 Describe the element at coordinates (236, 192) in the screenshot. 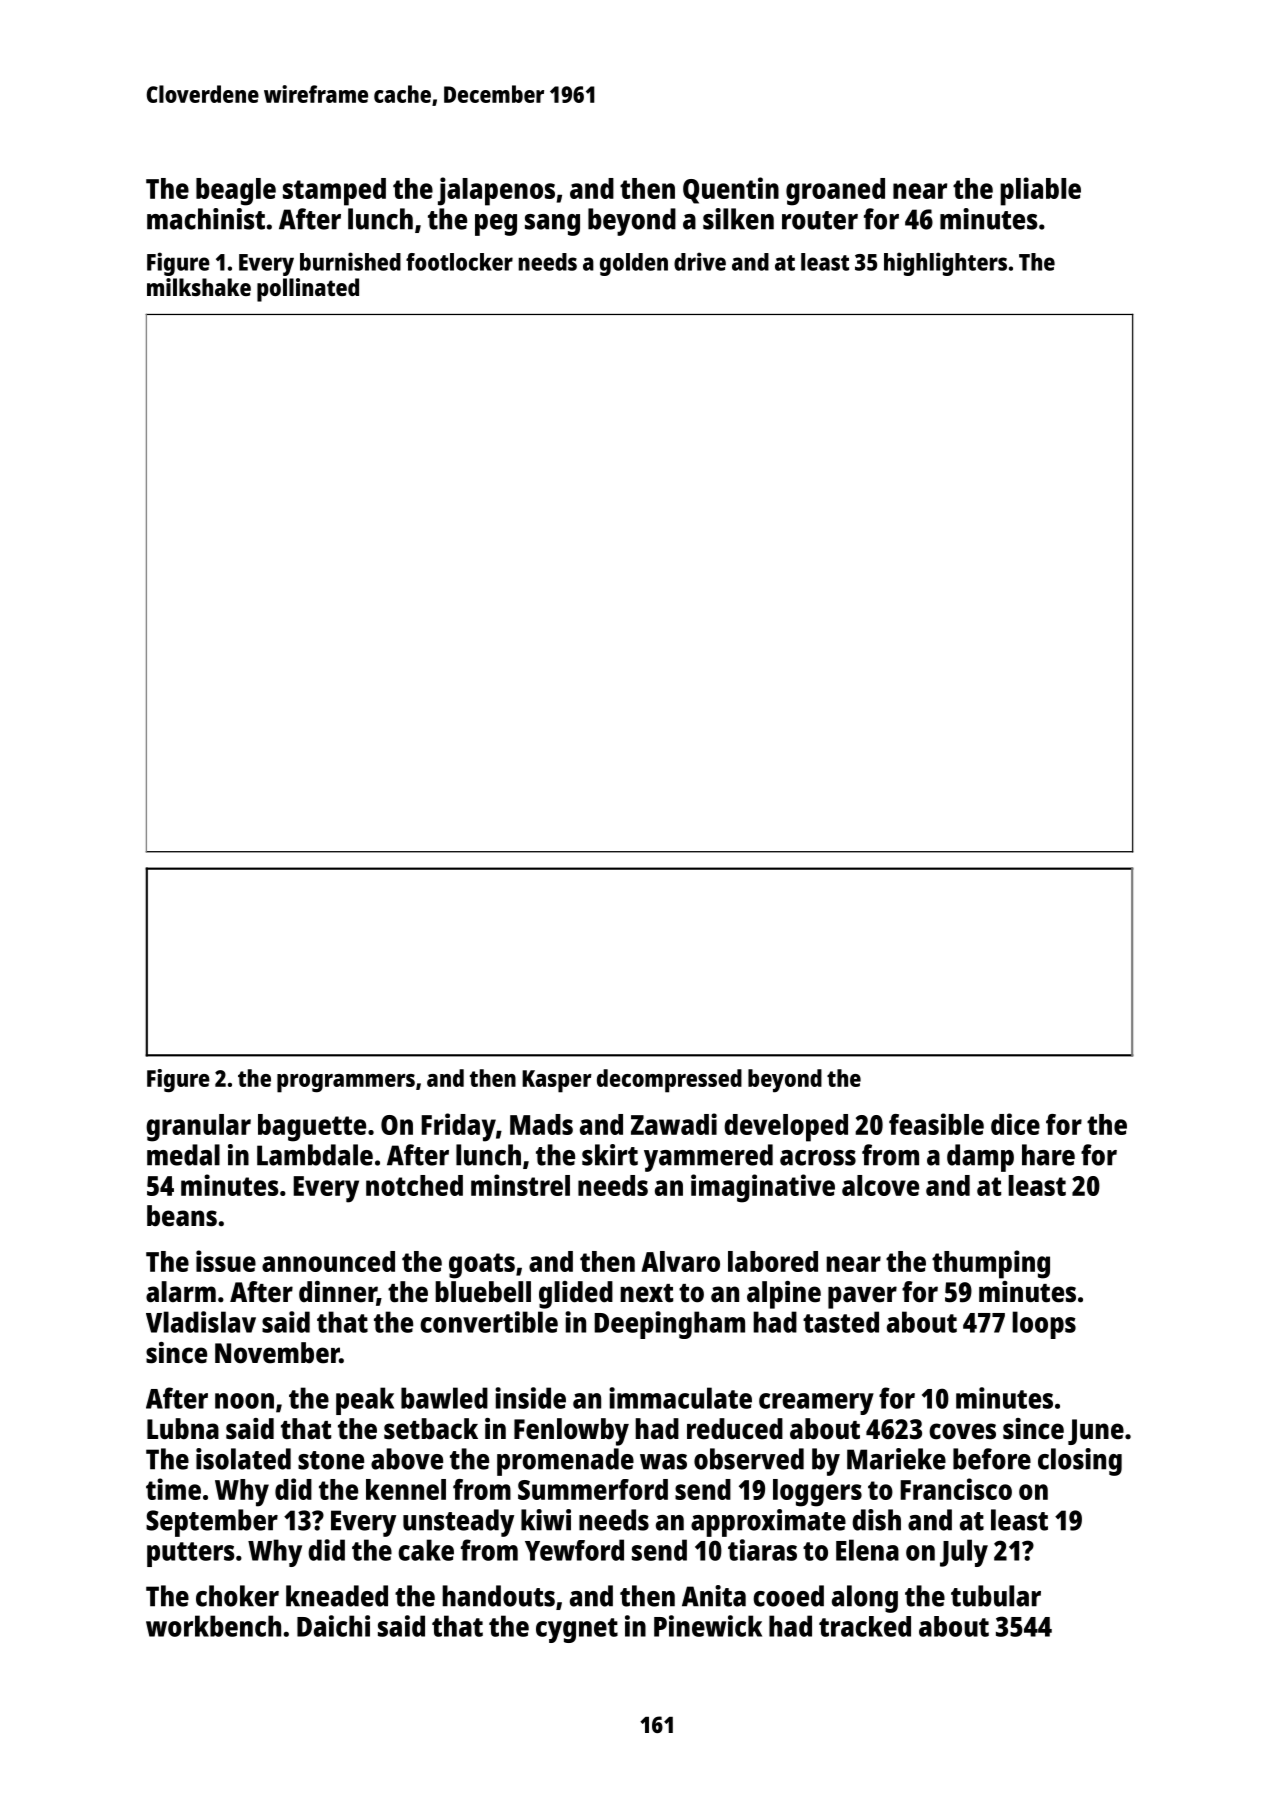

I see `beagle` at that location.
